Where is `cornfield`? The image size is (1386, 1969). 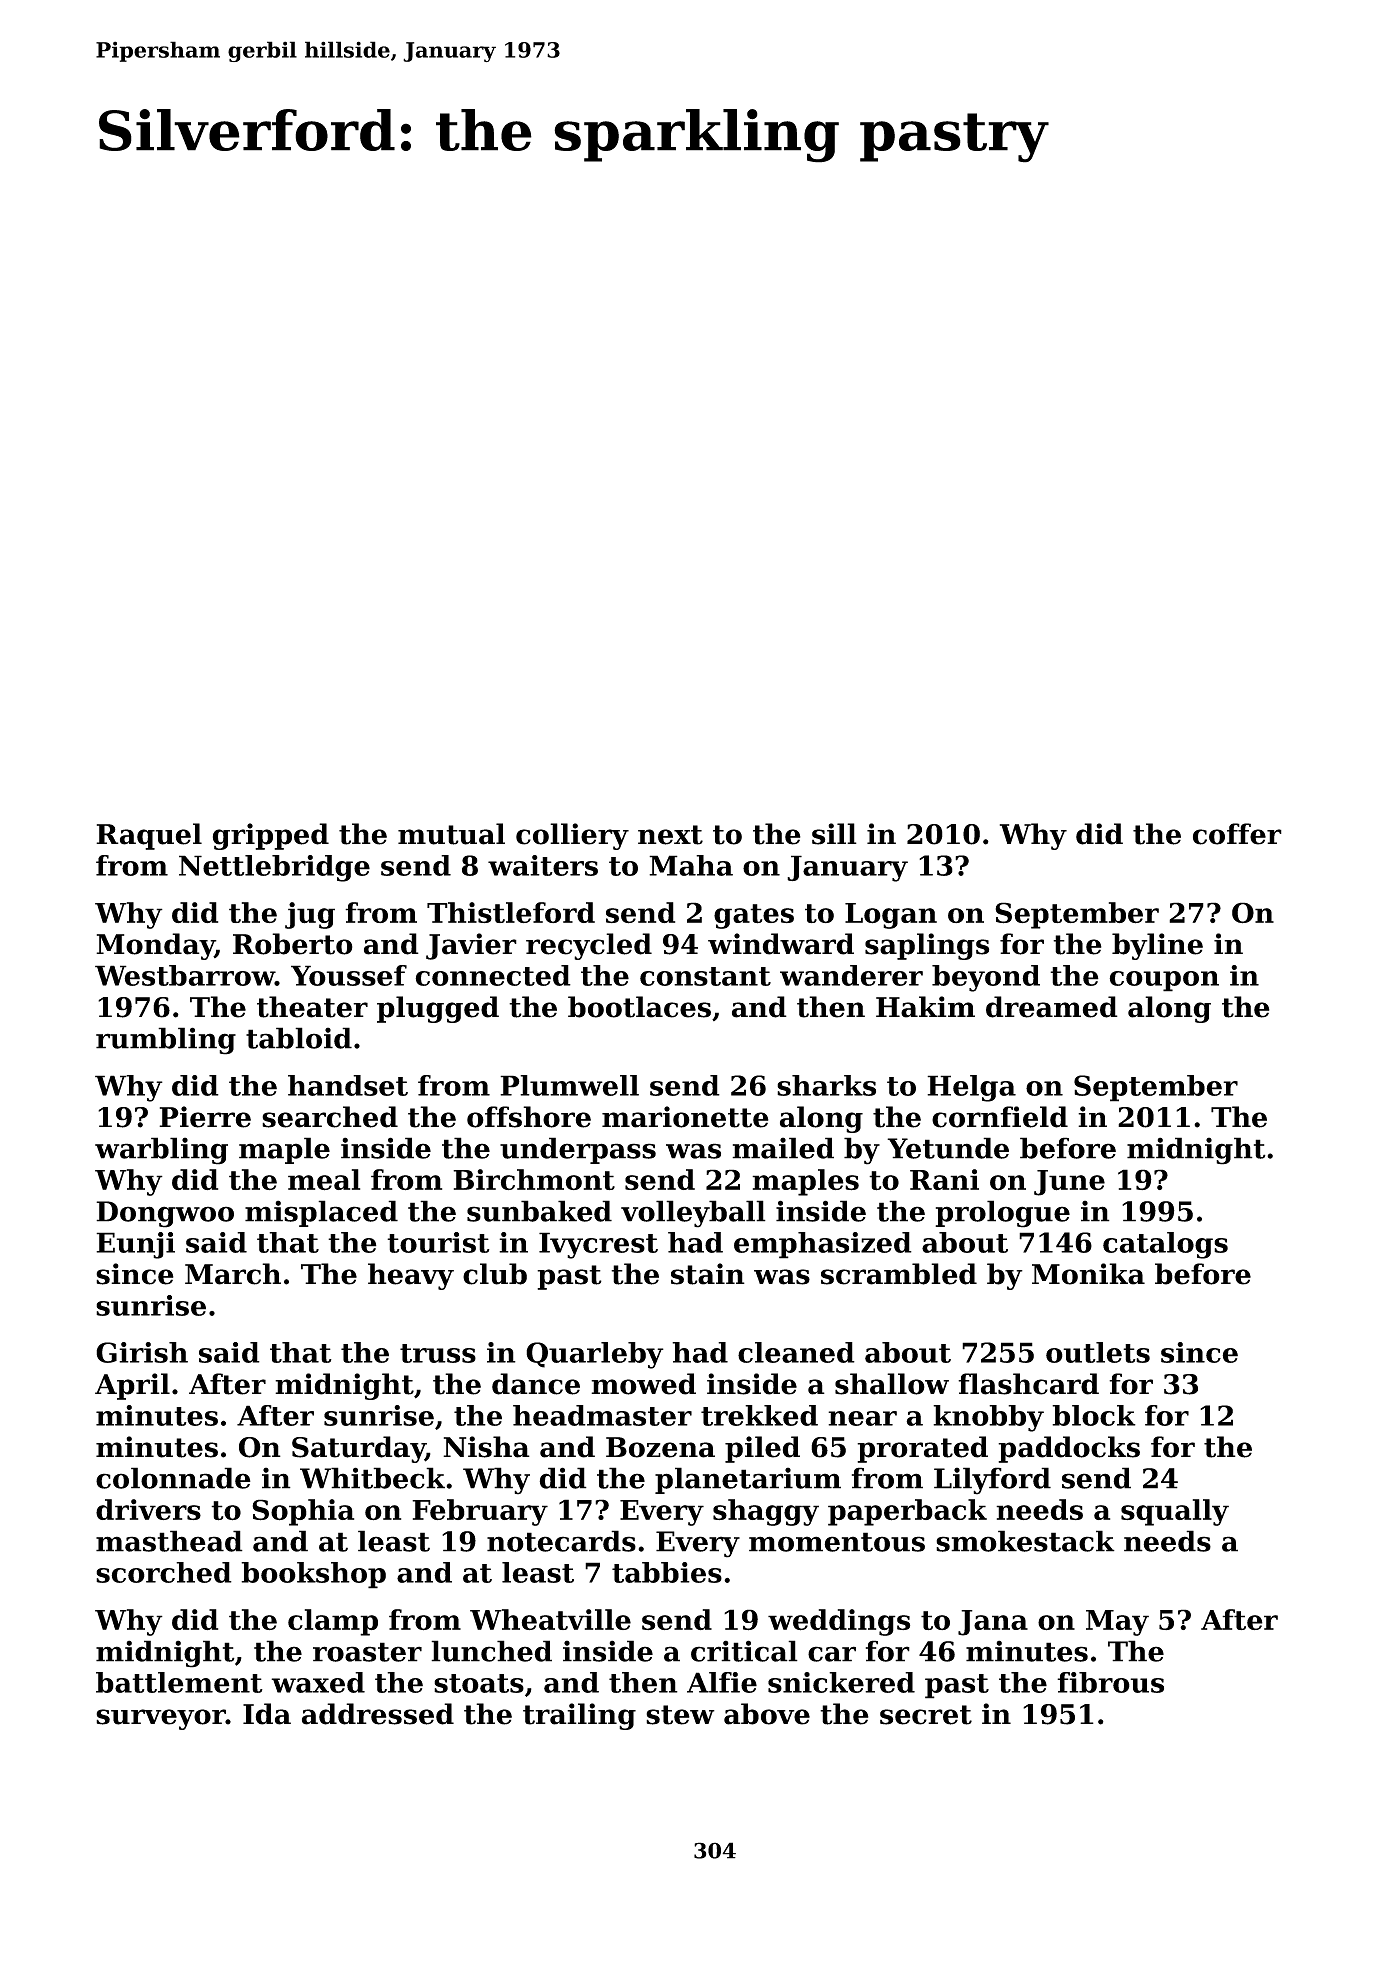
cornfield is located at coordinates (1000, 1117).
